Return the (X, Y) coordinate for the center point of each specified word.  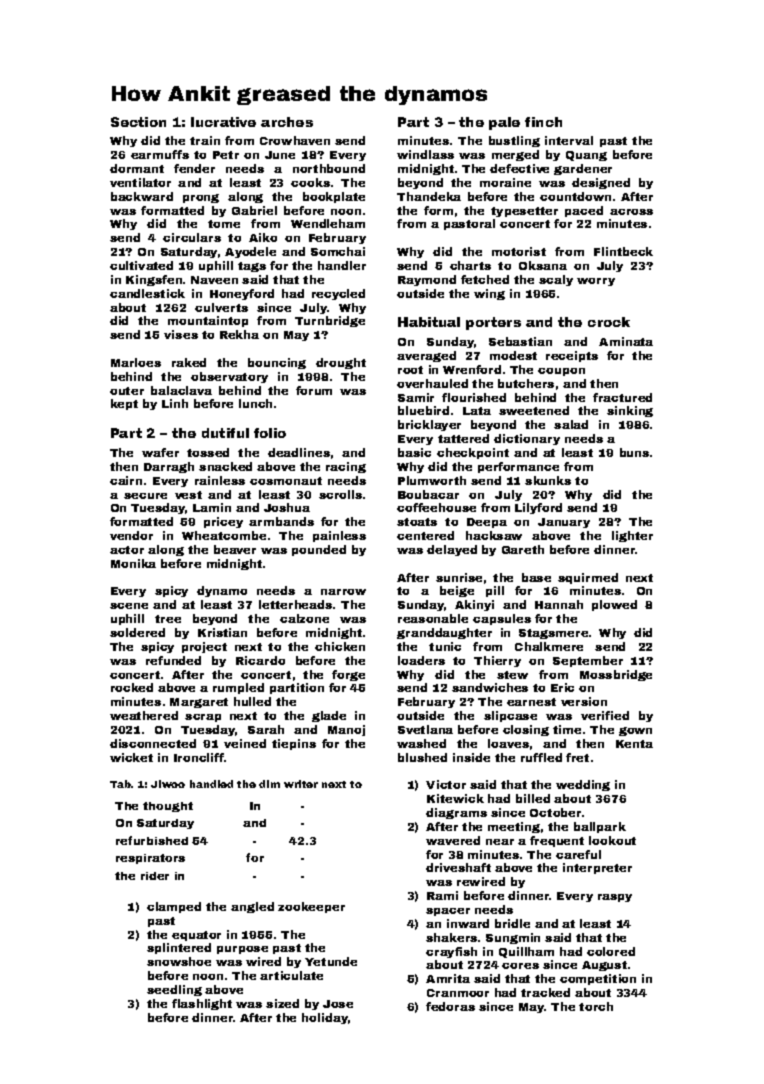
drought (341, 363)
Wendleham (328, 223)
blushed (422, 757)
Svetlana (425, 729)
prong (201, 198)
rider (155, 876)
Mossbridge (616, 675)
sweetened (534, 410)
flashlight (202, 1004)
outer (127, 391)
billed (533, 798)
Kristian (222, 632)
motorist (519, 251)
